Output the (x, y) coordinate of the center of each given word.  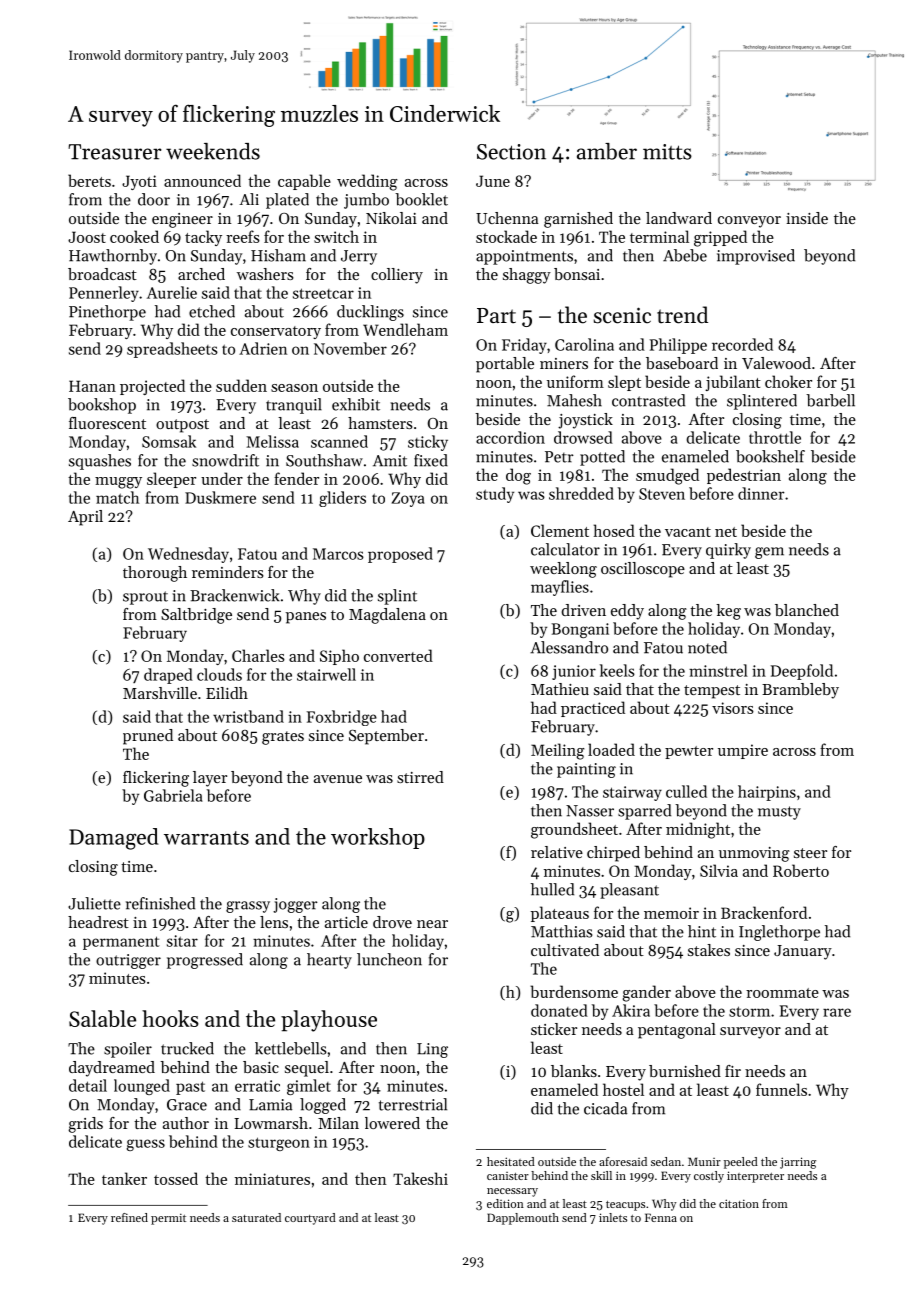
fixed (431, 460)
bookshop (102, 406)
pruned (148, 737)
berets (89, 180)
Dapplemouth (523, 1219)
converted (398, 655)
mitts (667, 152)
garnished (578, 220)
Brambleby (800, 691)
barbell (830, 400)
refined (129, 1217)
